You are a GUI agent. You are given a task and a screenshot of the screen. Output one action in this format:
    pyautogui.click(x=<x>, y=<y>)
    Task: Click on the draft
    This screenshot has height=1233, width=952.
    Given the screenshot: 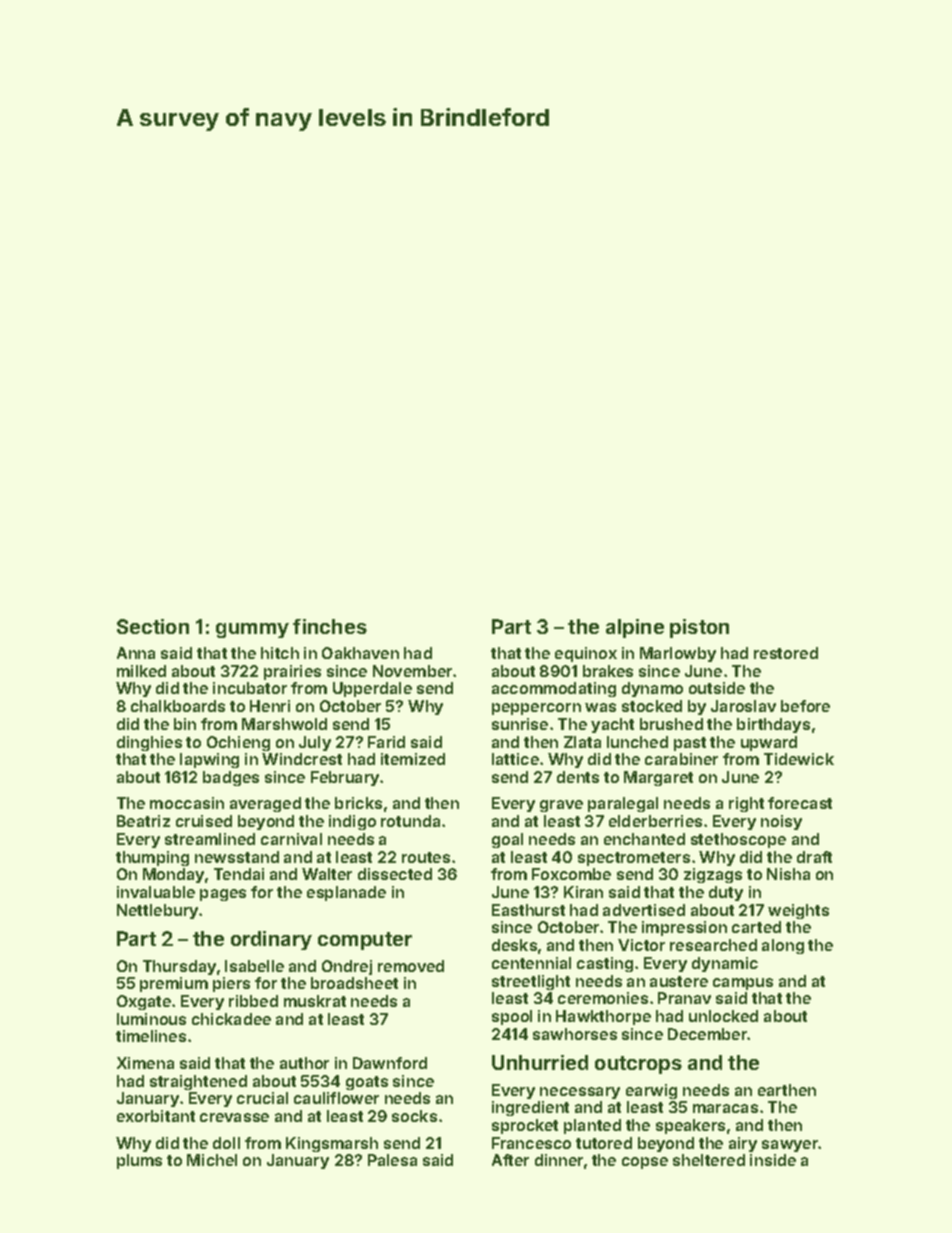 What is the action you would take?
    pyautogui.click(x=814, y=857)
